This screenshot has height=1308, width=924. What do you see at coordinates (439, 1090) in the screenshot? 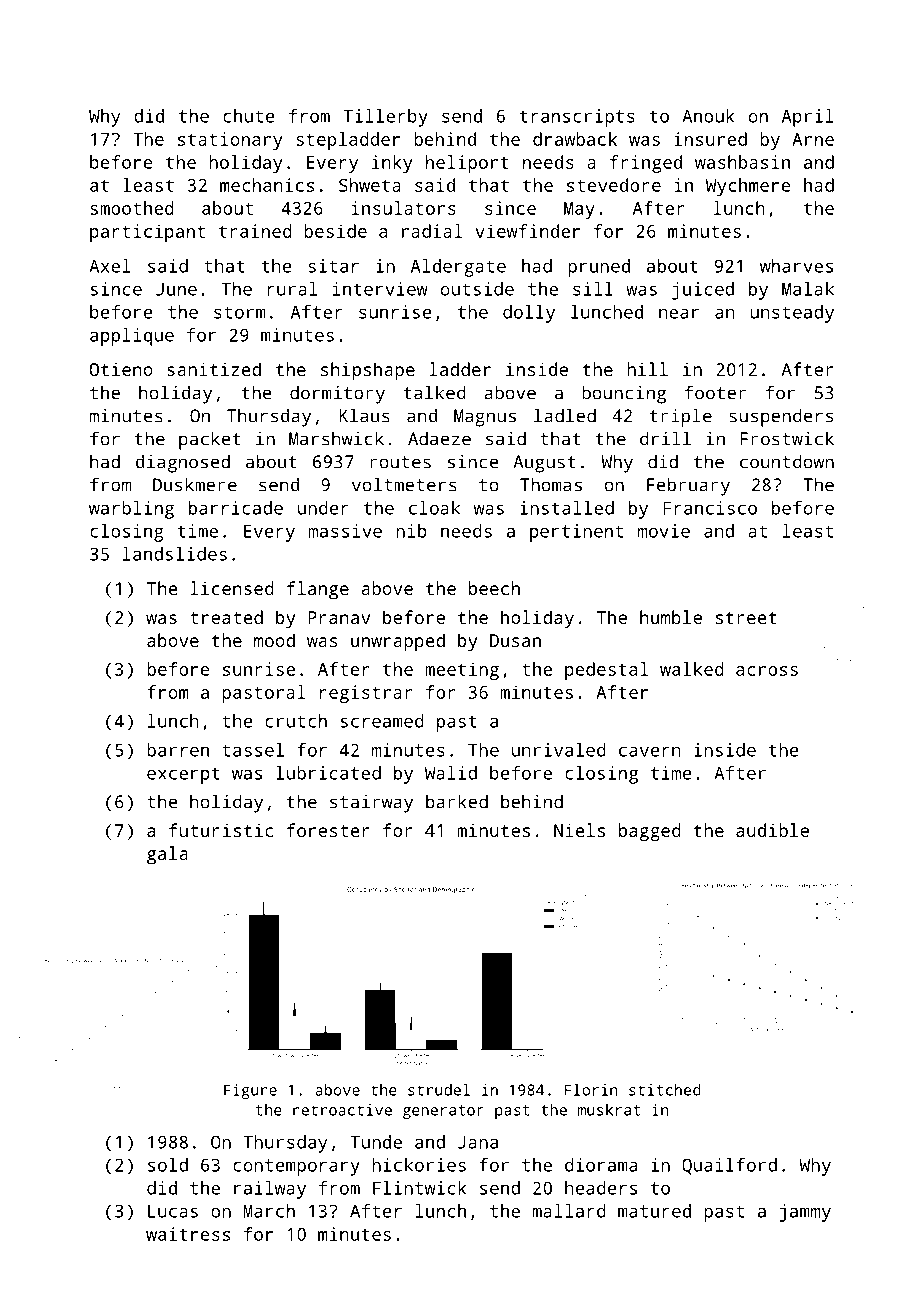
I see `strudel` at bounding box center [439, 1090].
